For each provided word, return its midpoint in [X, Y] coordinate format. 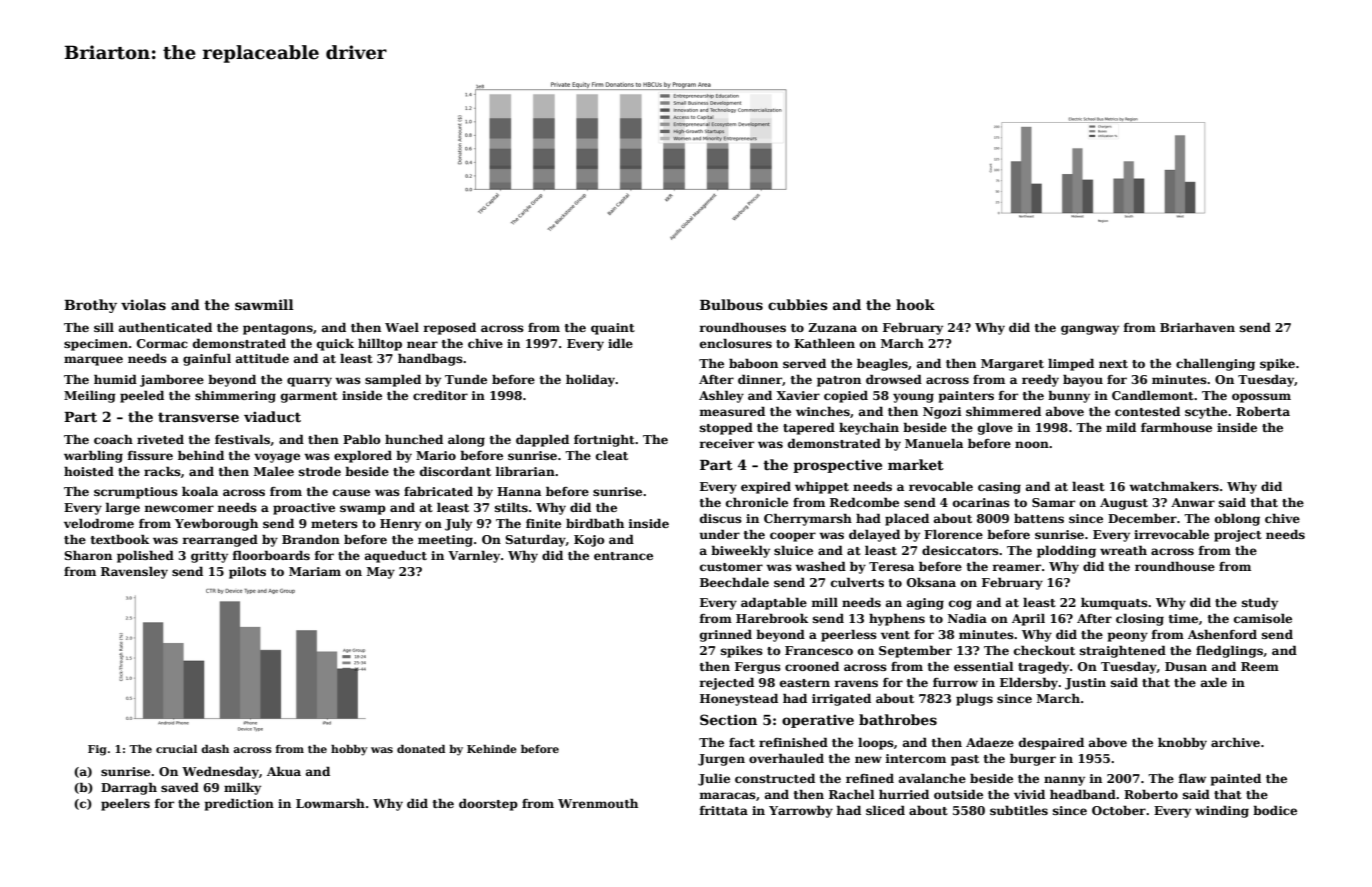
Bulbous [731, 304]
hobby [349, 750]
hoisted [89, 471]
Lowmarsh [330, 803]
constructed [775, 778]
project [1238, 536]
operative [818, 721]
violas [143, 304]
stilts [511, 507]
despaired [1051, 743]
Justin [1085, 684]
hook [915, 304]
